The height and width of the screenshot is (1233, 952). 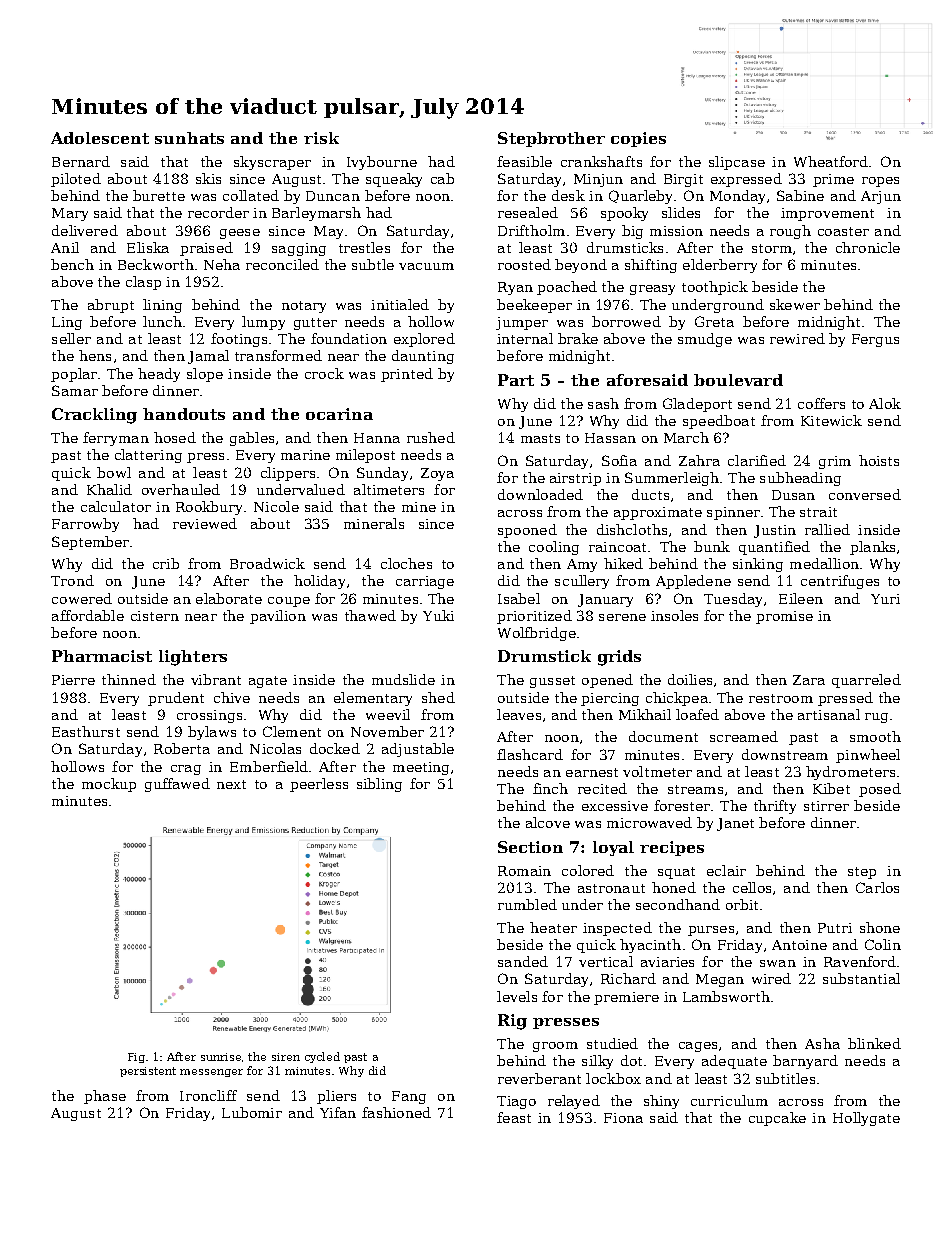 I want to click on foundation, so click(x=349, y=338).
